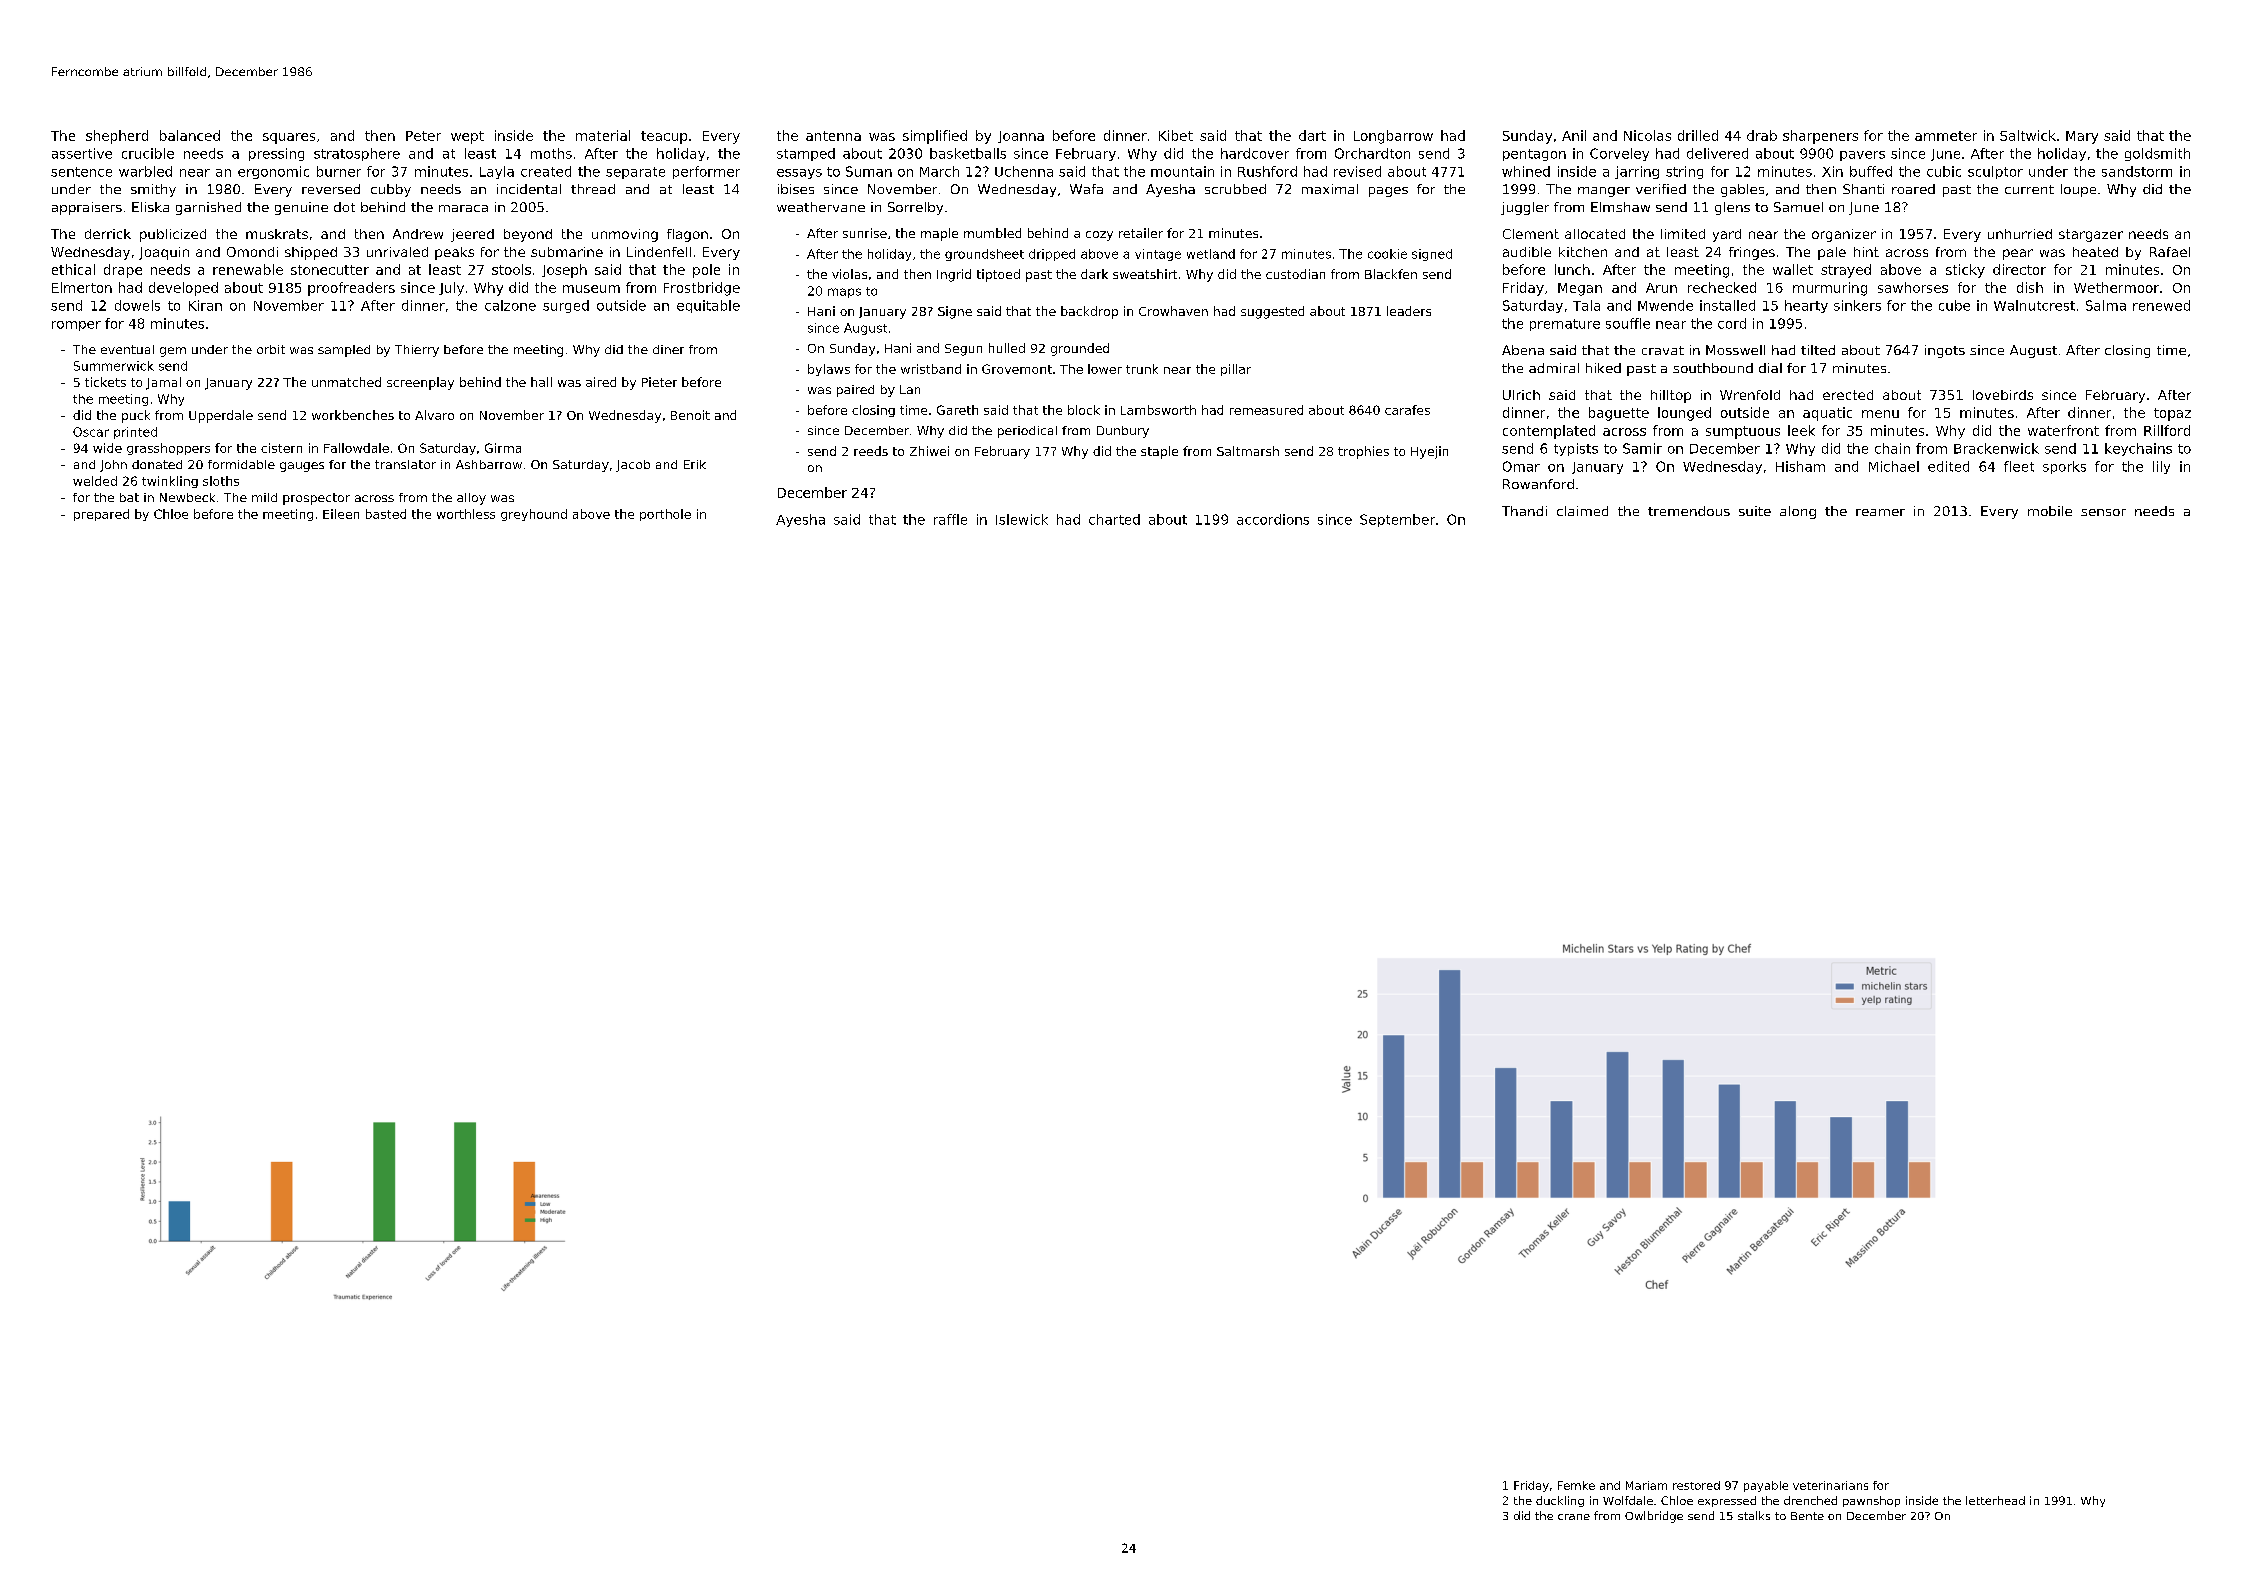 Image resolution: width=2242 pixels, height=1585 pixels. What do you see at coordinates (665, 515) in the page?
I see `porthole` at bounding box center [665, 515].
